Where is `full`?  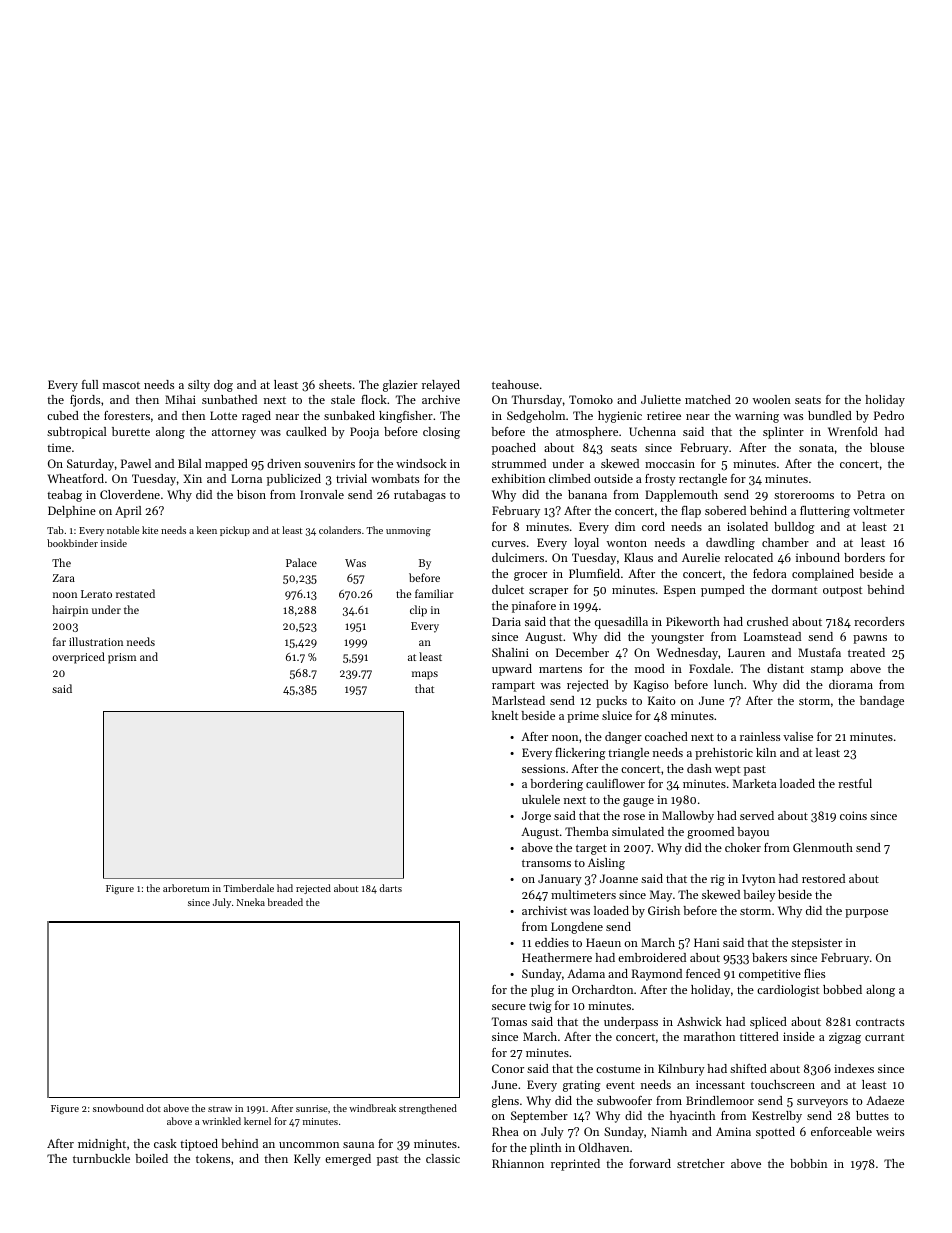 full is located at coordinates (90, 384).
